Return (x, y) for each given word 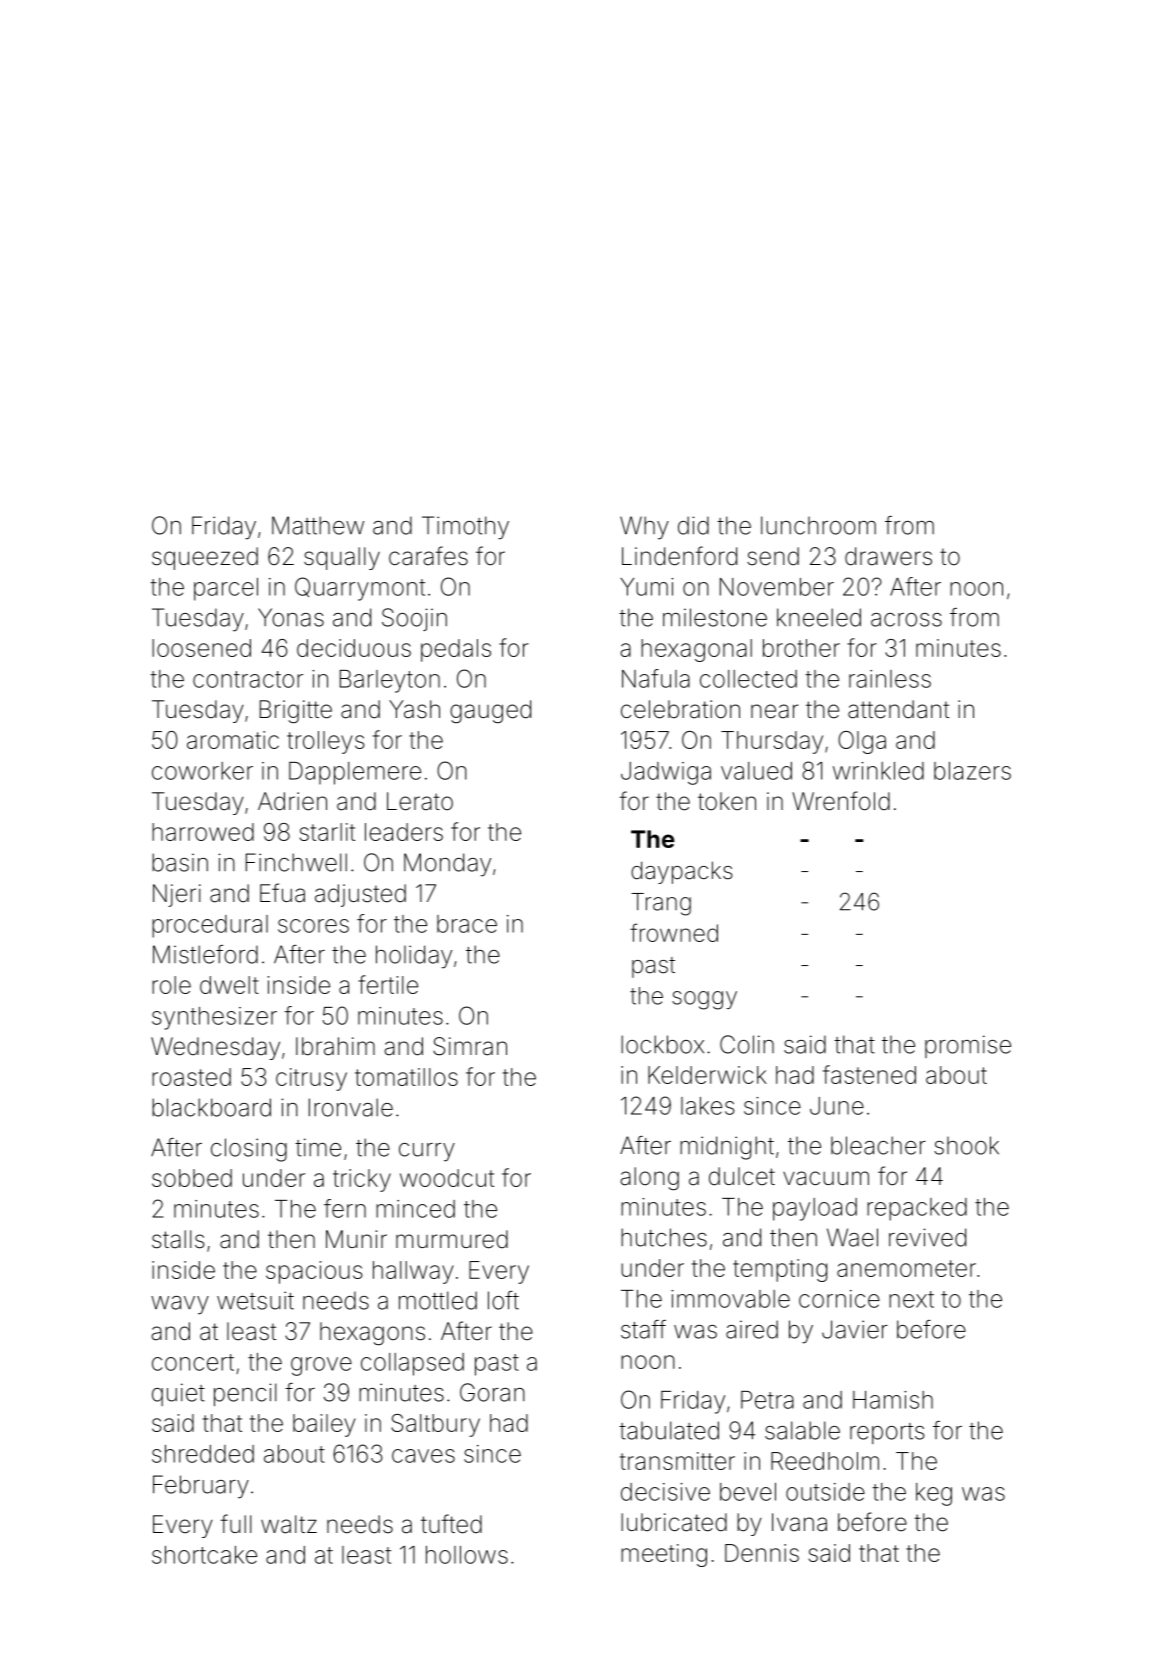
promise (968, 1046)
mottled (438, 1300)
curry (427, 1152)
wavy (180, 1305)
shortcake (204, 1555)
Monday (447, 865)
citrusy (311, 1079)
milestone (715, 617)
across (906, 620)
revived (927, 1237)
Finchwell (296, 862)
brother (801, 648)
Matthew (318, 525)
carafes (428, 556)
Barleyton (390, 681)
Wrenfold (841, 801)
